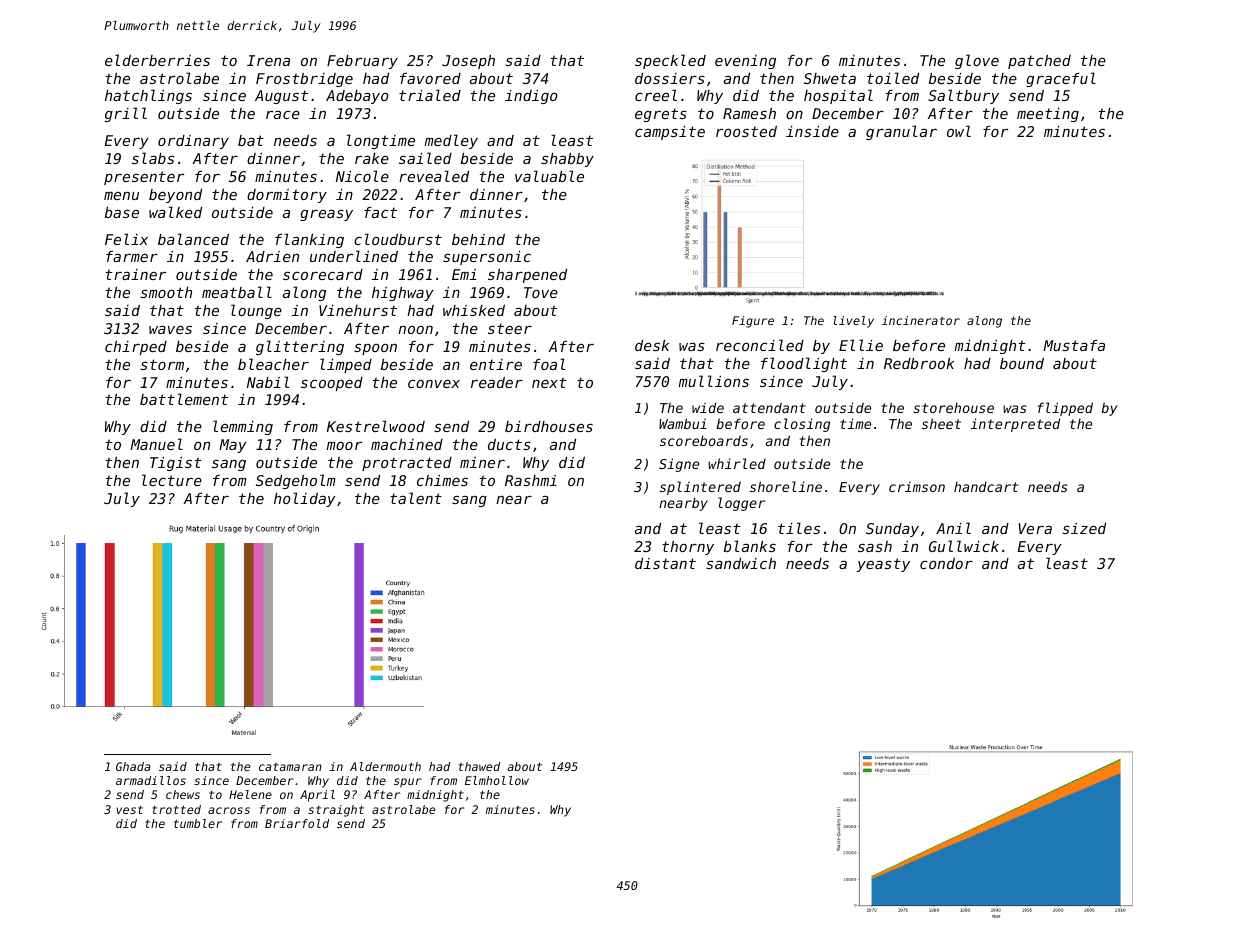 The width and height of the screenshot is (1233, 952). I want to click on farmer, so click(132, 256).
